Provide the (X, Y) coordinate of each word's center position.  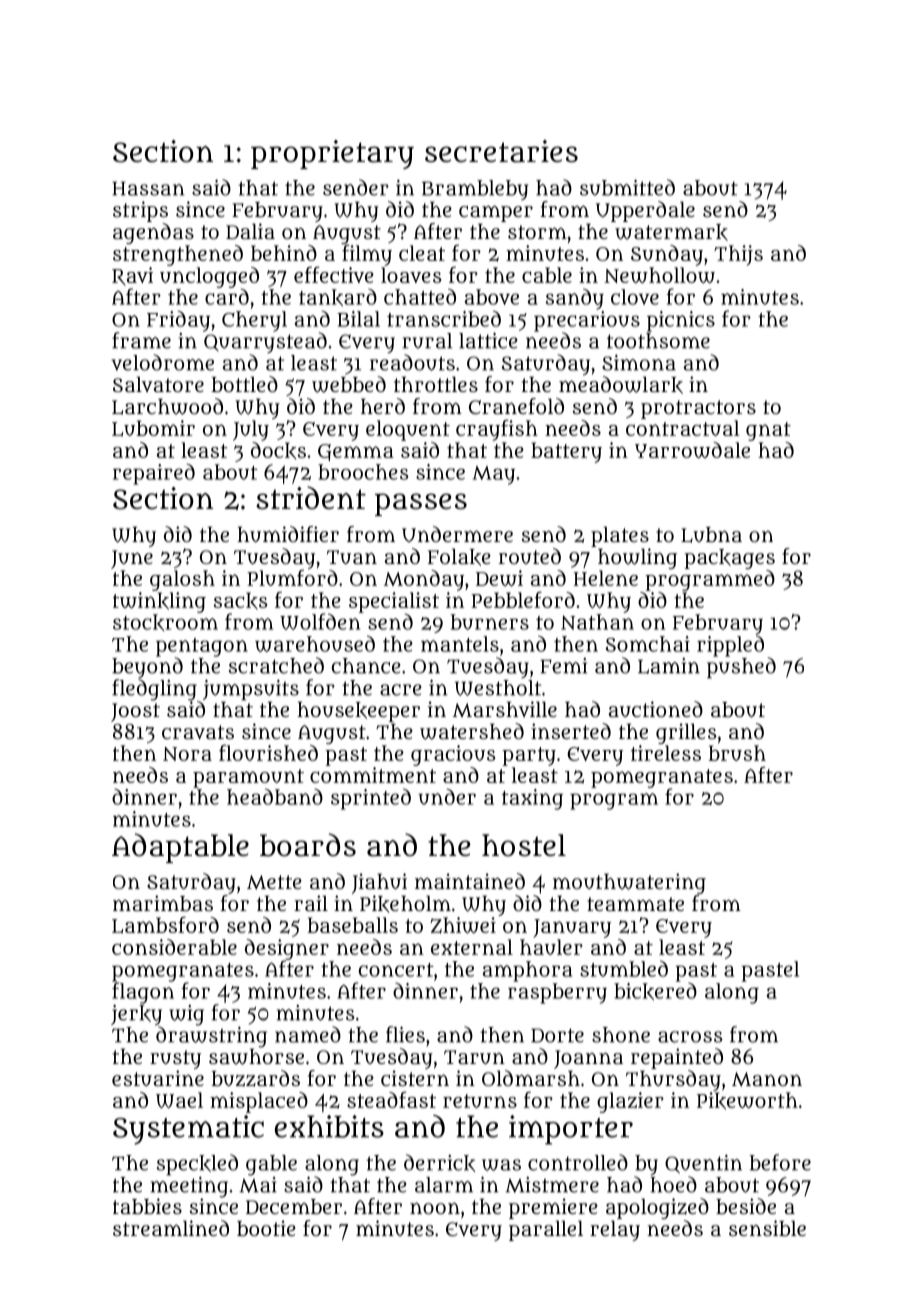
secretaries (501, 151)
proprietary (332, 154)
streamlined (171, 1228)
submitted (627, 187)
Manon (767, 1079)
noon (435, 1208)
